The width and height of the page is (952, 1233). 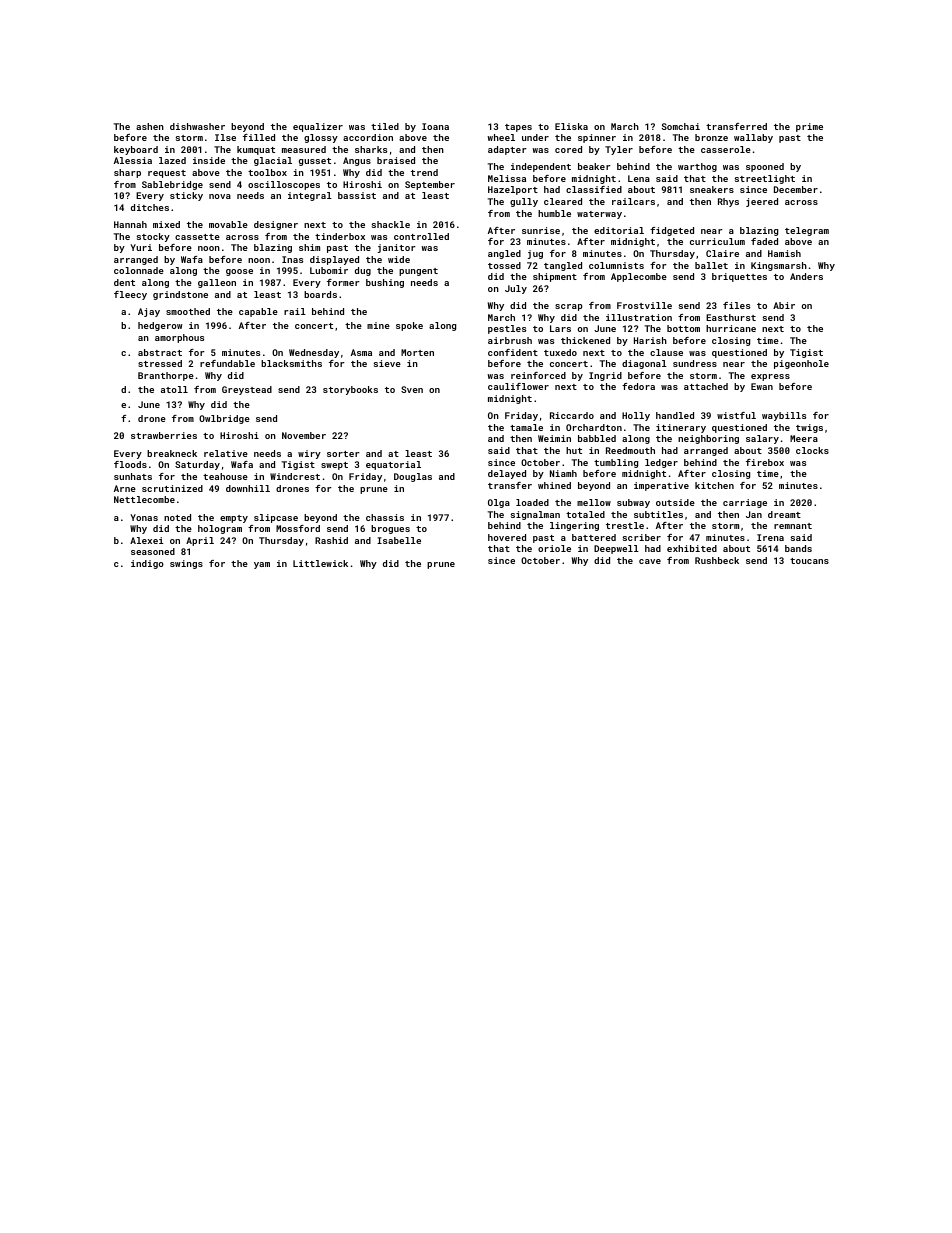 What do you see at coordinates (258, 312) in the page?
I see `capable` at bounding box center [258, 312].
